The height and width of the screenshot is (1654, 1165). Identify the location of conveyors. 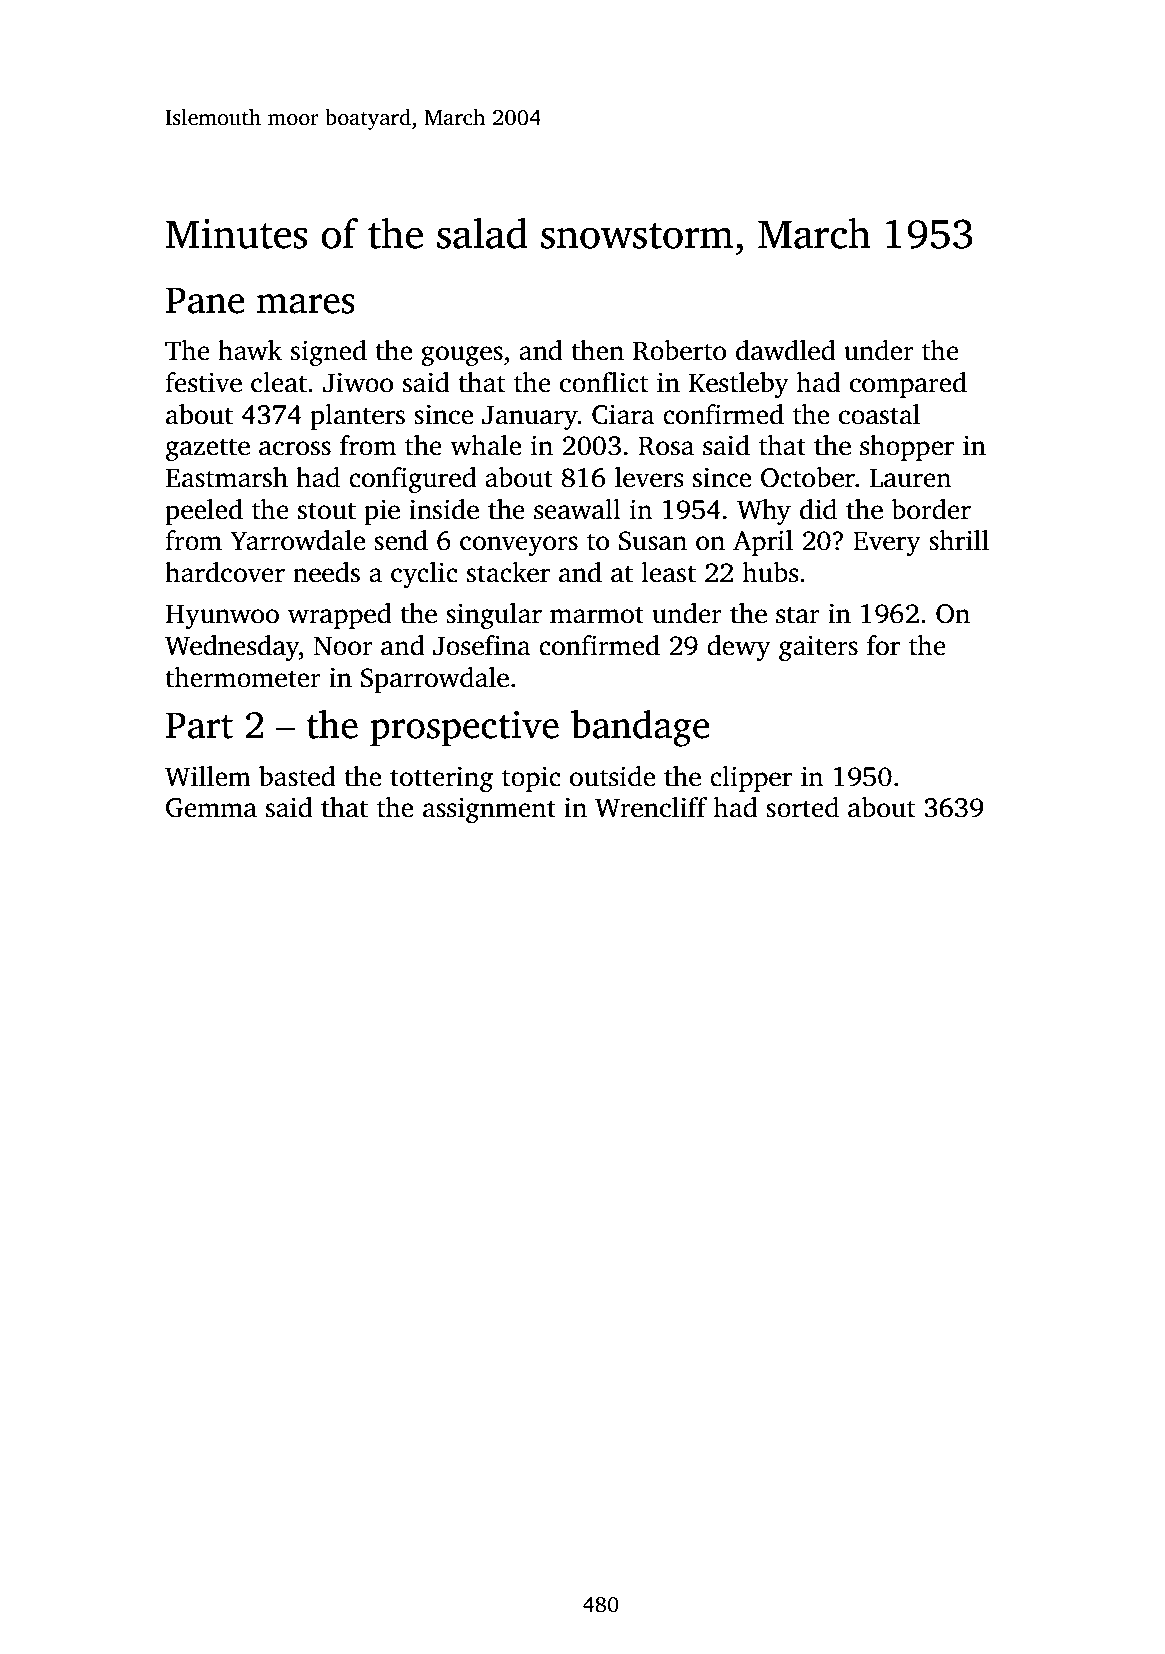
(519, 546).
